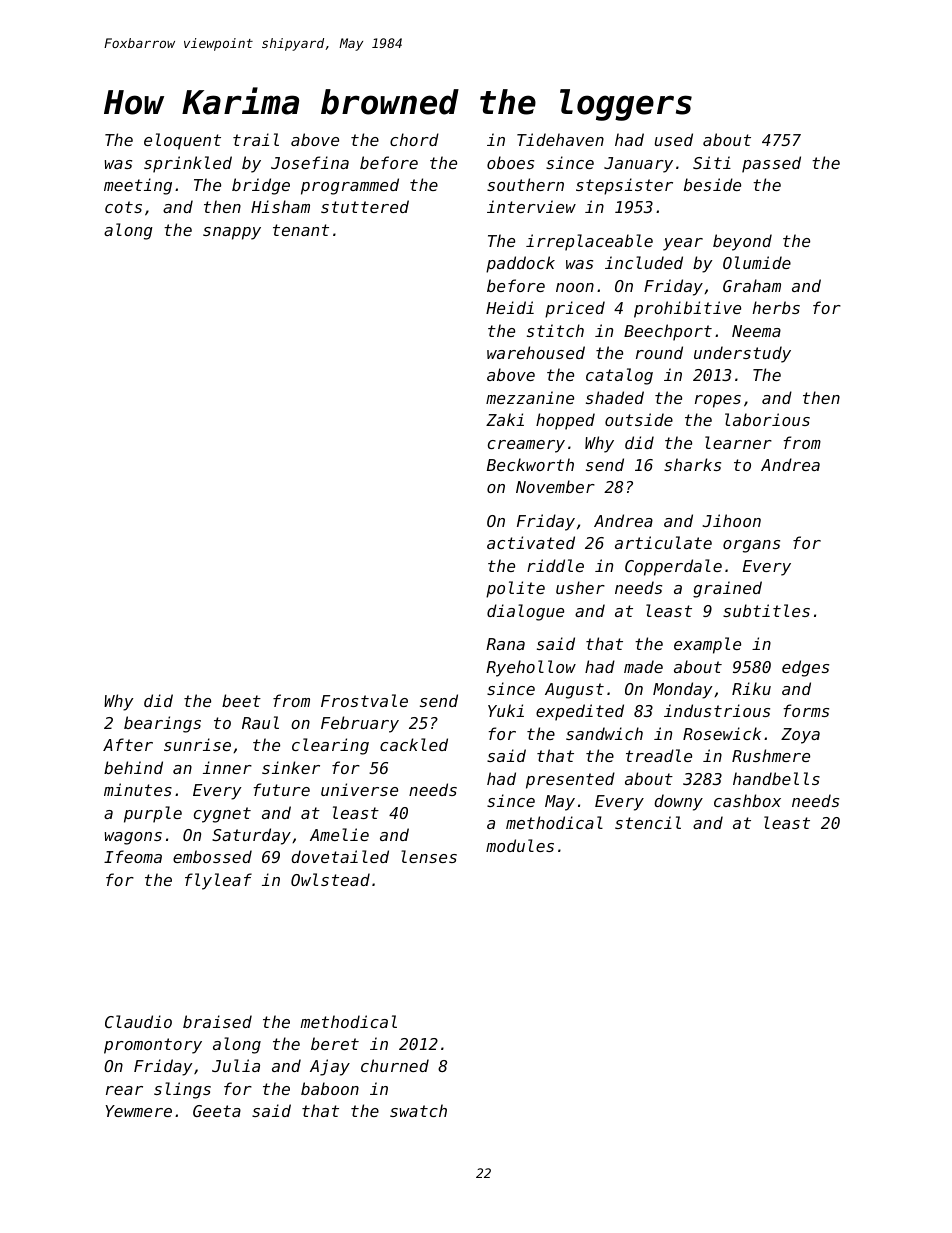  What do you see at coordinates (227, 767) in the document?
I see `inner` at bounding box center [227, 767].
